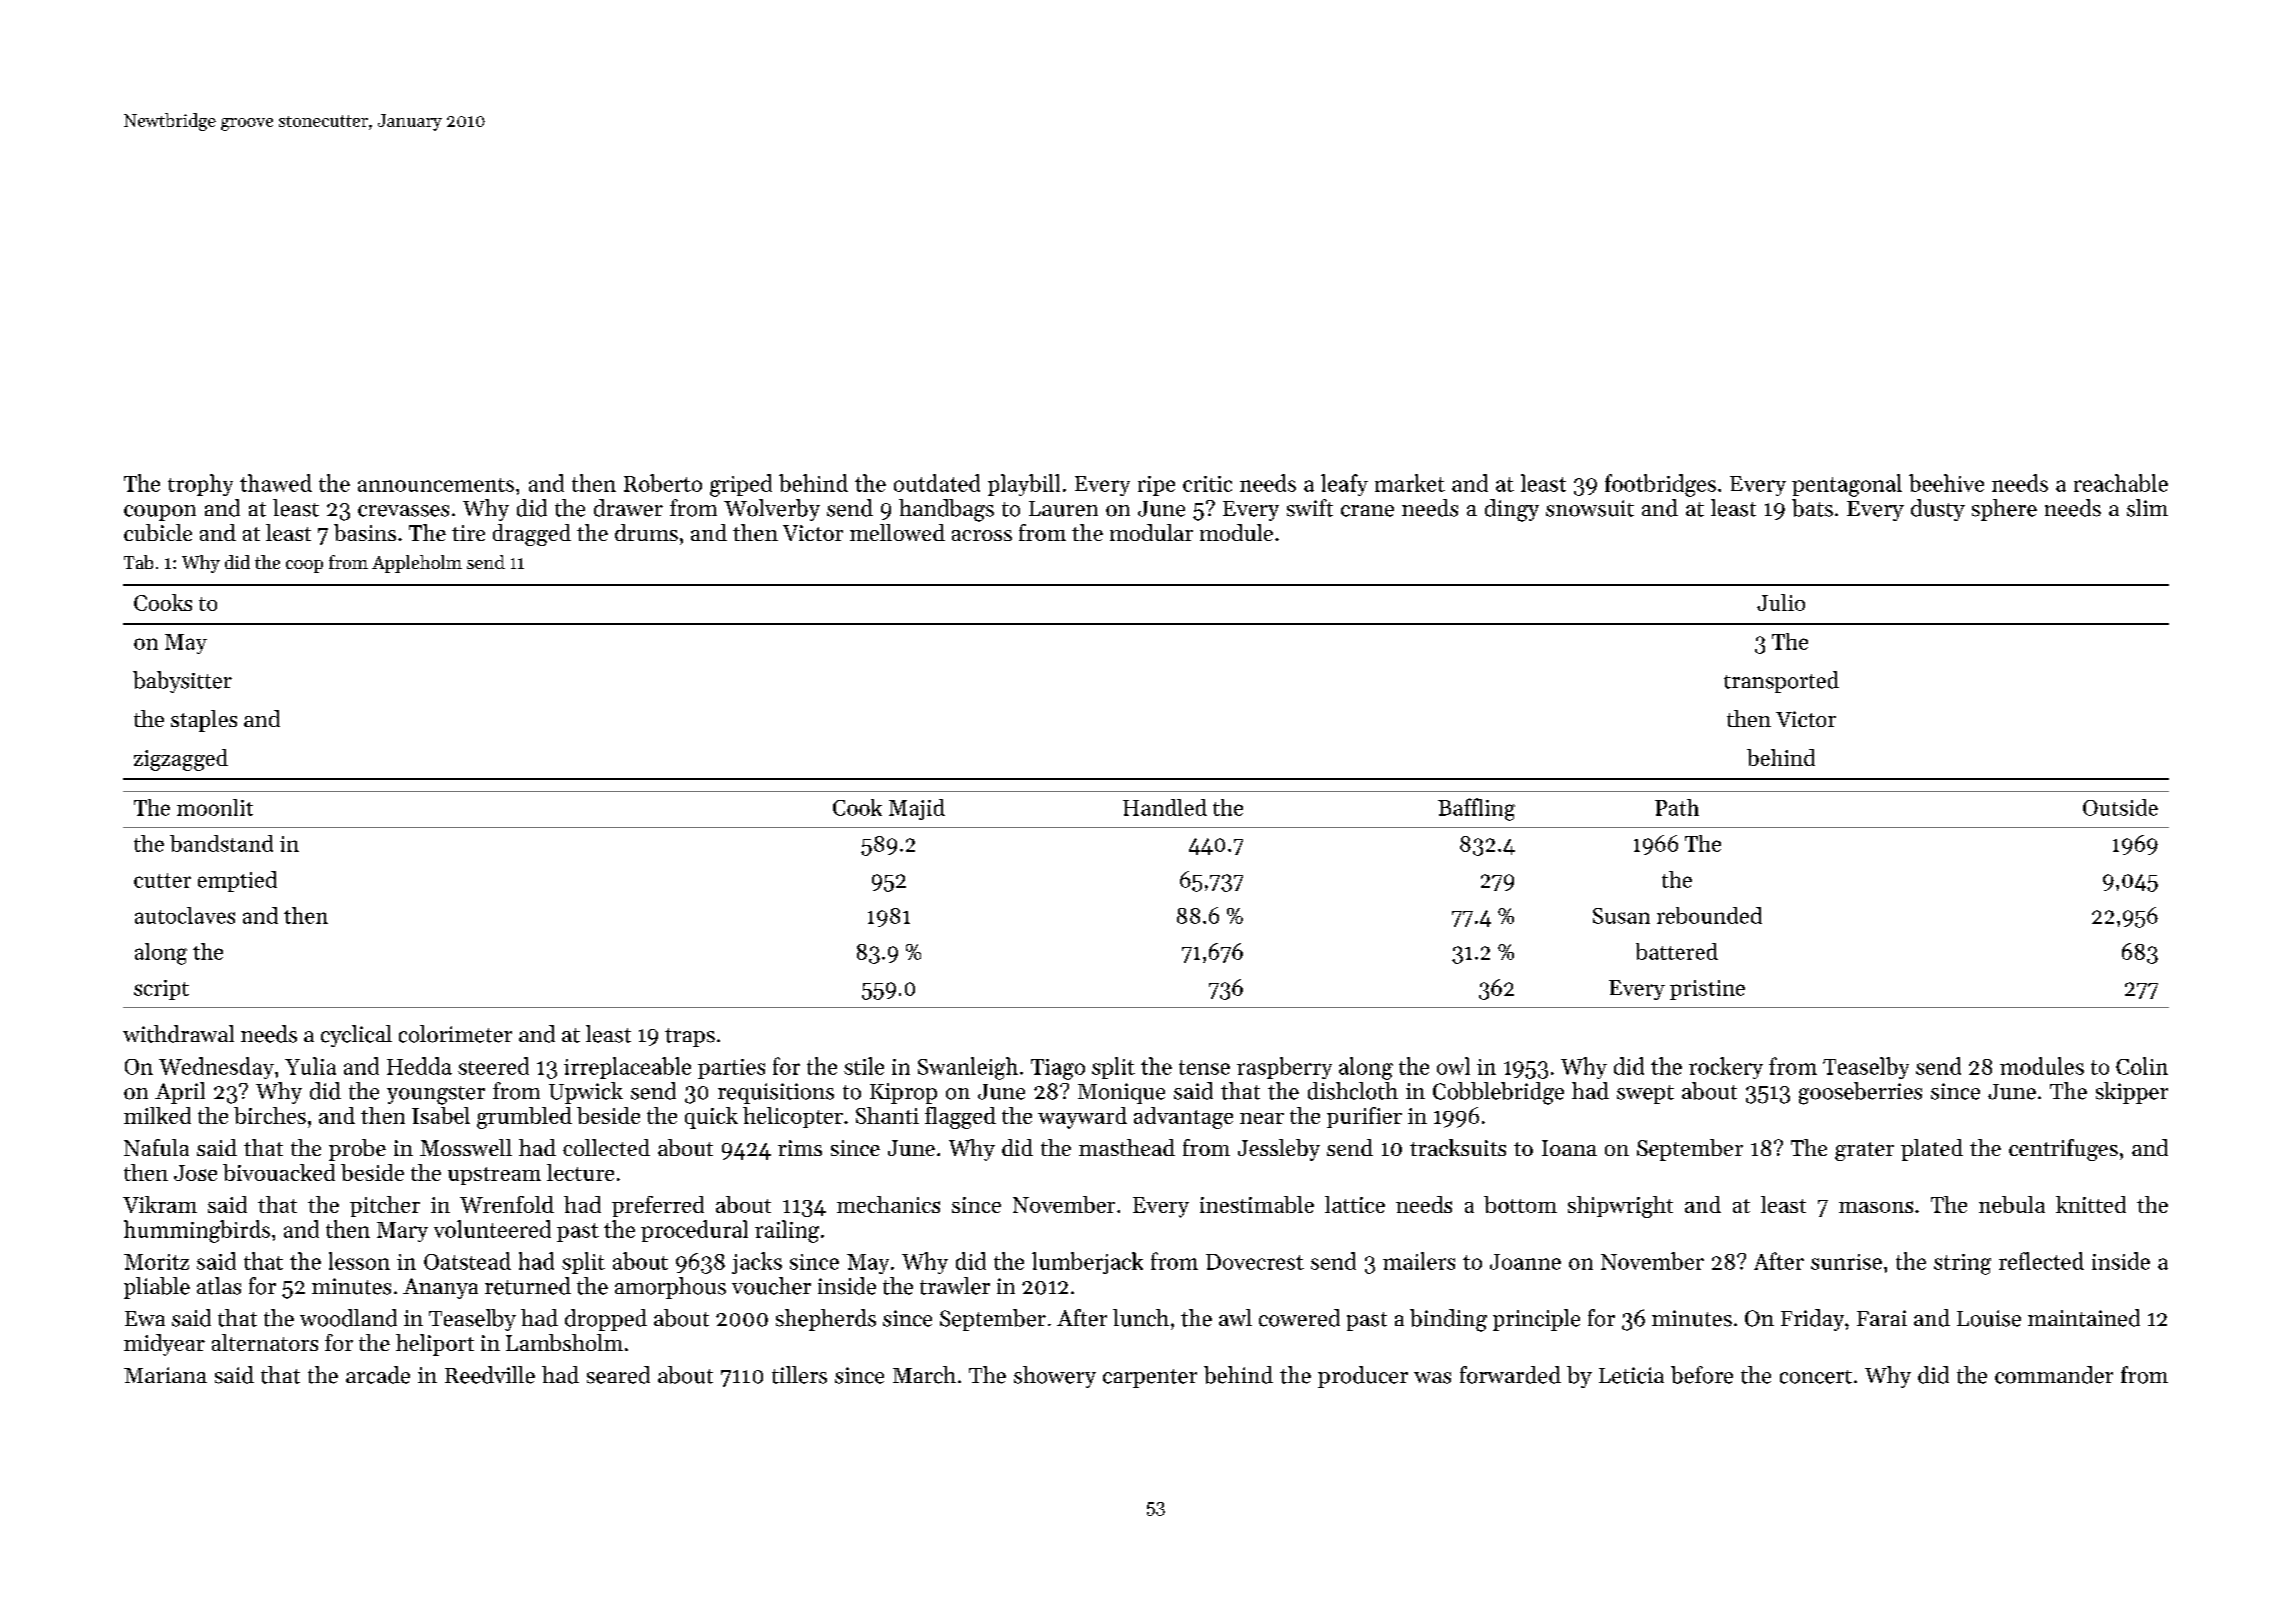 The image size is (2292, 1620). Describe the element at coordinates (304, 566) in the page. I see `coop` at that location.
